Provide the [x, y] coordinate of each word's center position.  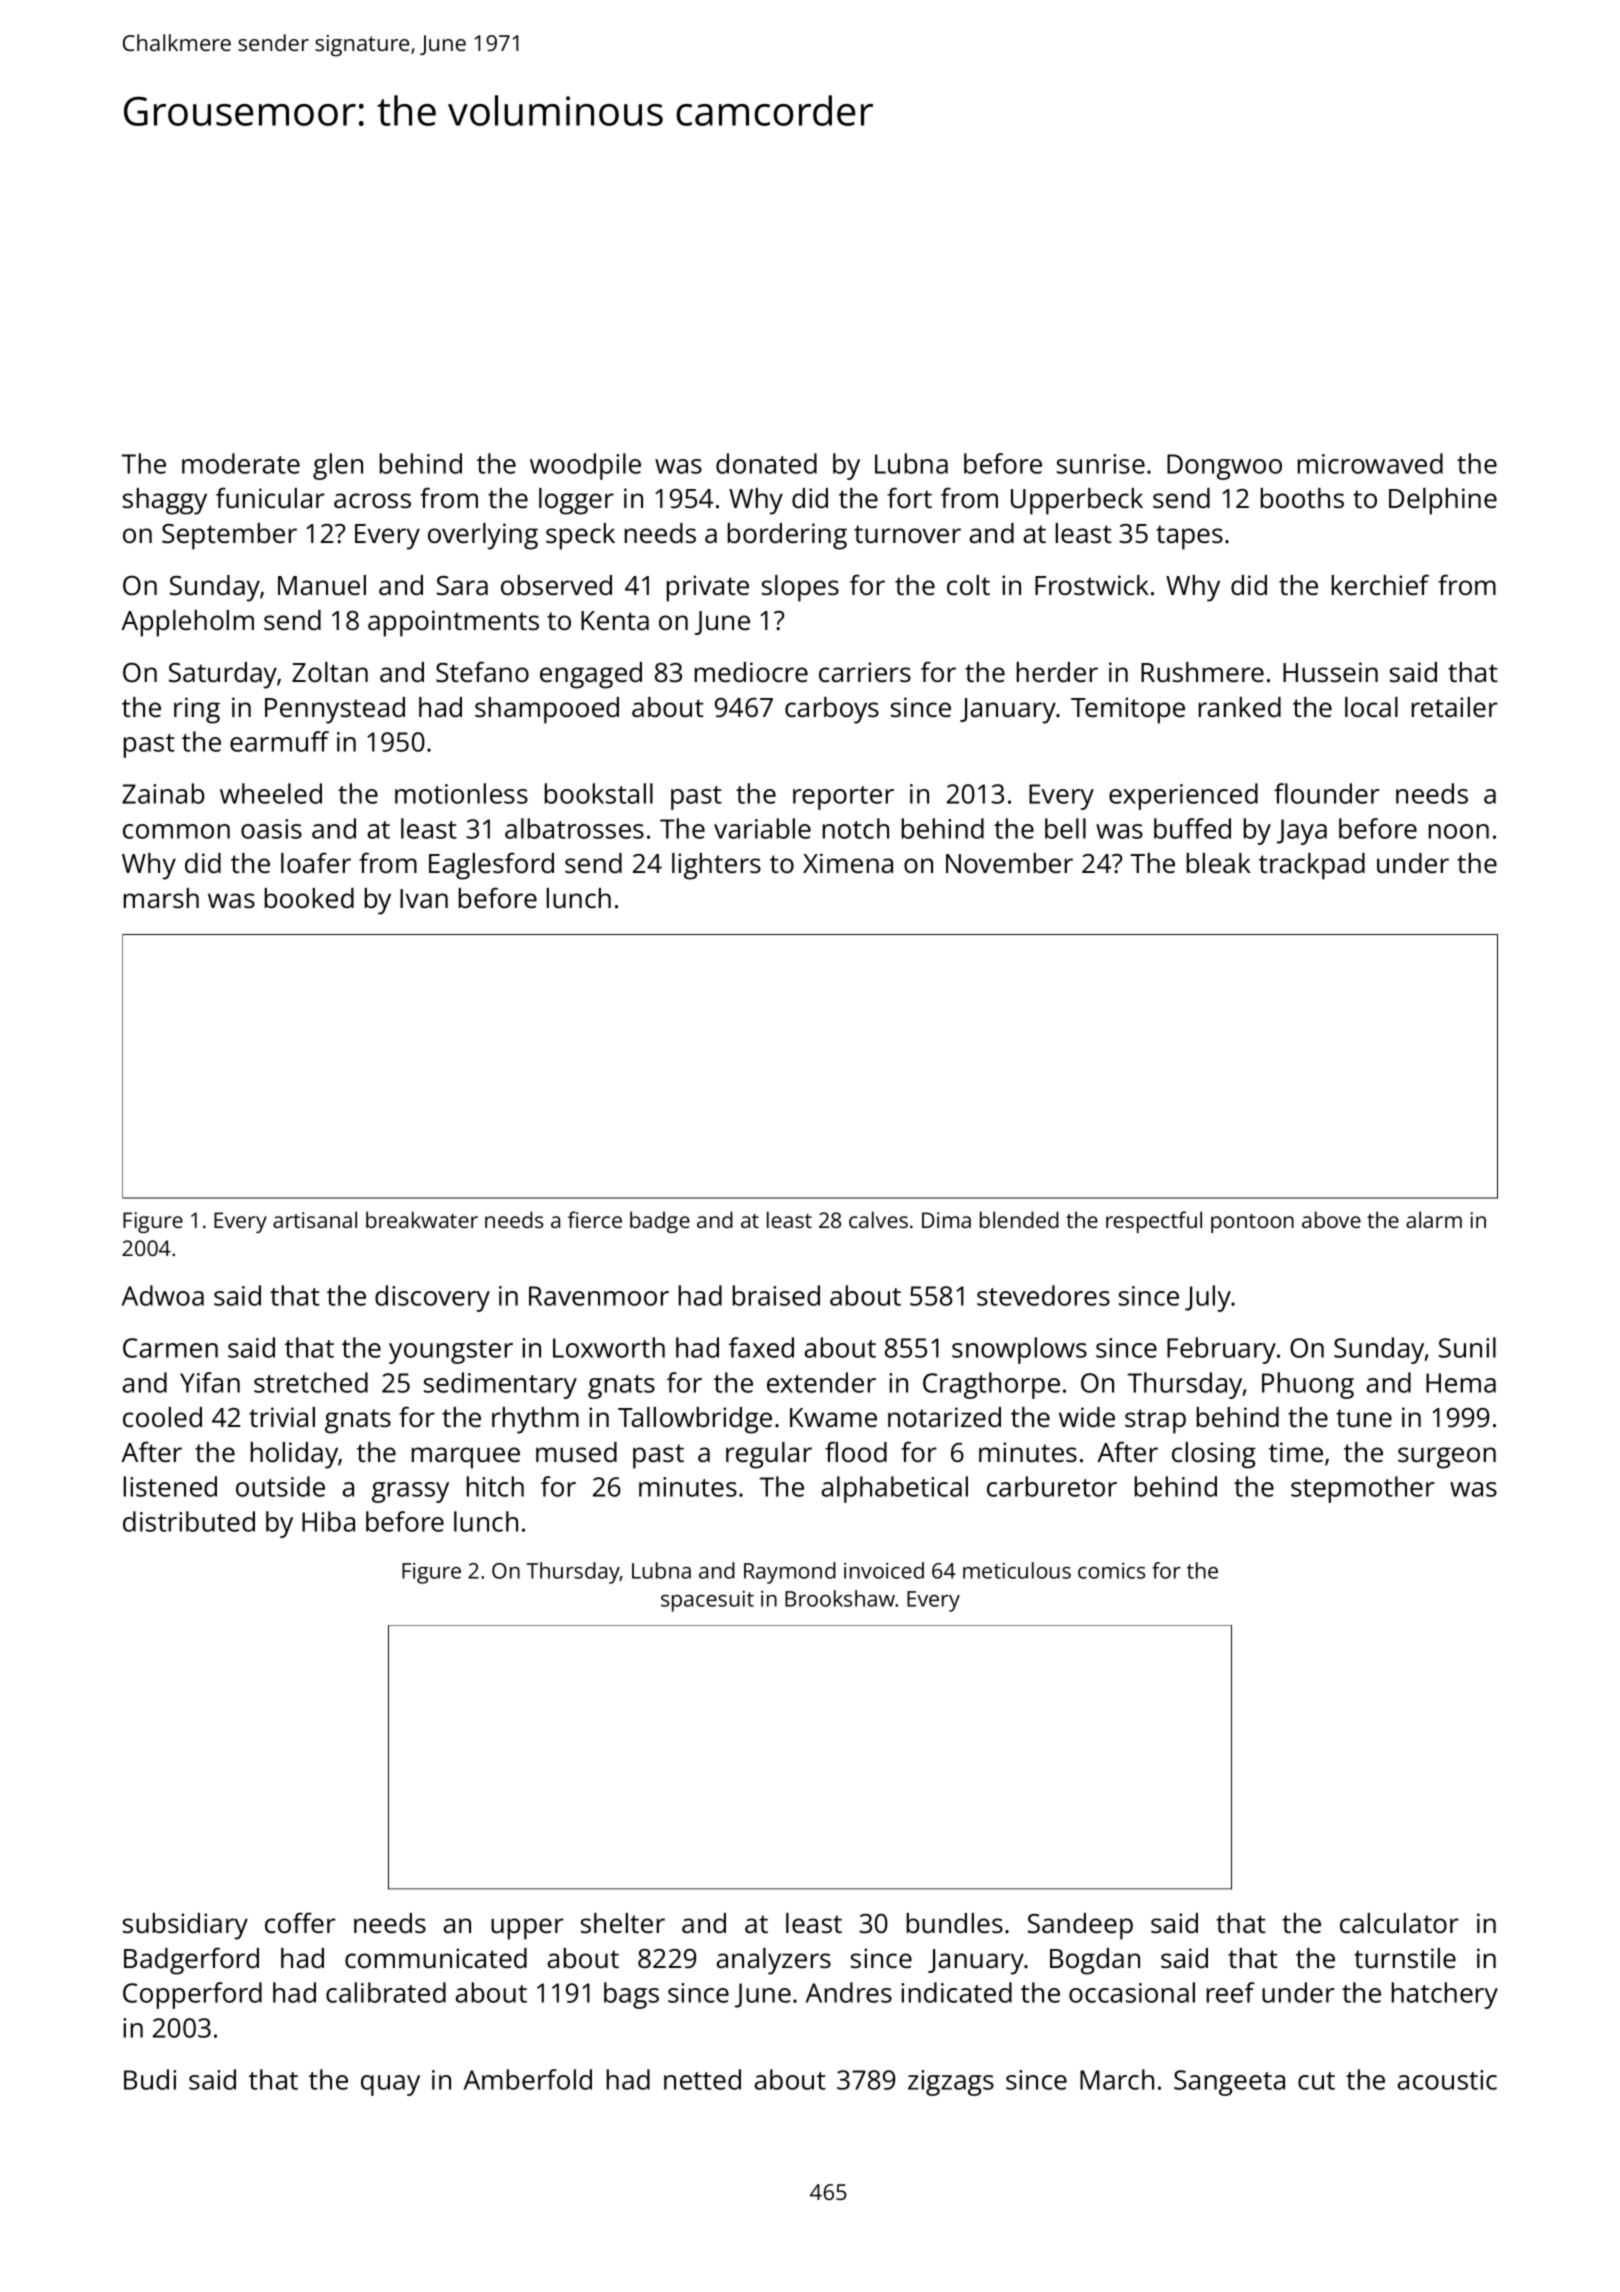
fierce [595, 1219]
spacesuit [707, 1601]
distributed [189, 1521]
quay [390, 2085]
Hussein [1330, 672]
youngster [451, 1352]
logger [576, 501]
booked [309, 898]
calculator [1399, 1923]
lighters [716, 866]
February [1221, 1350]
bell [1065, 828]
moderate [241, 463]
